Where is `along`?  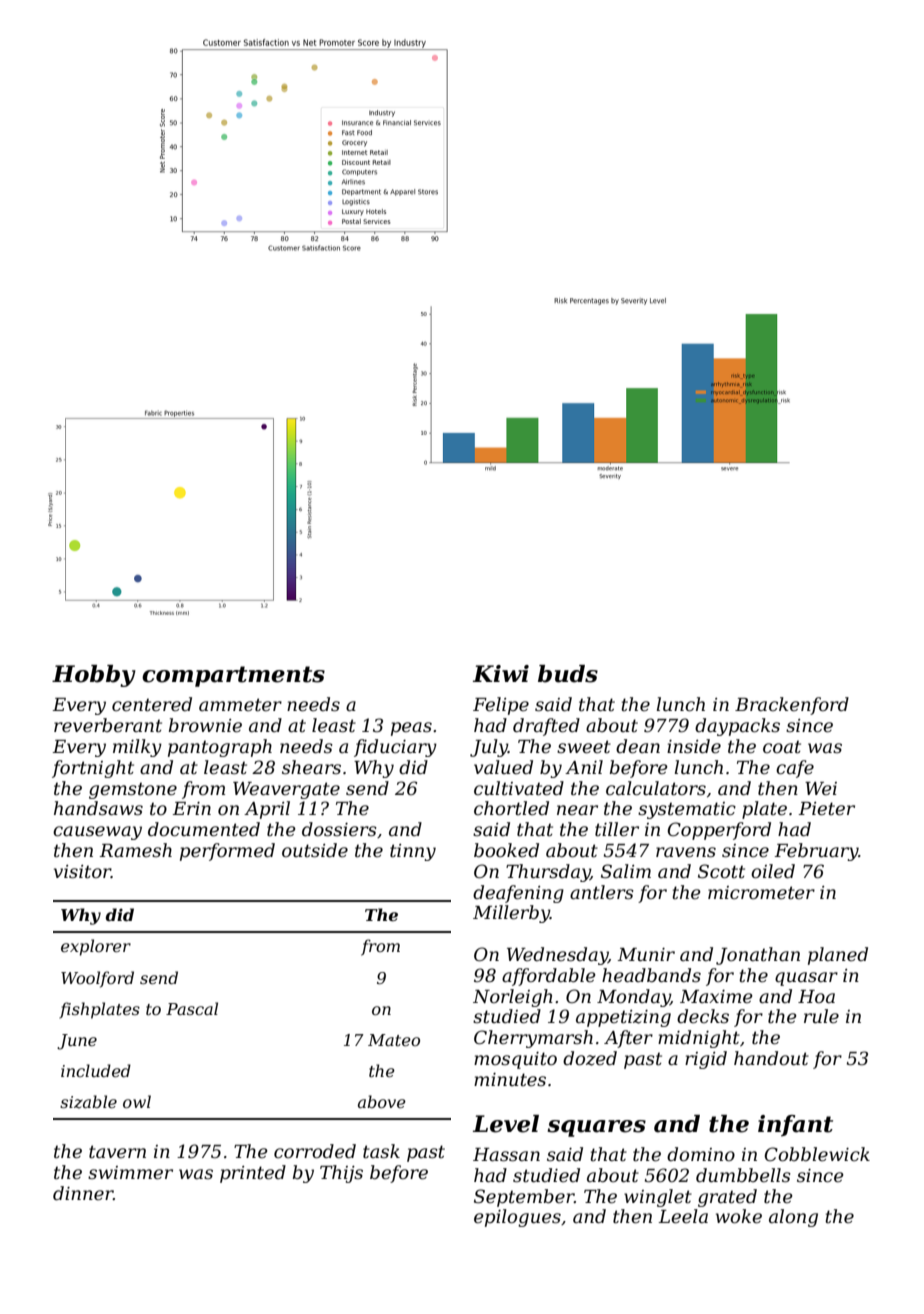
along is located at coordinates (793, 1218).
